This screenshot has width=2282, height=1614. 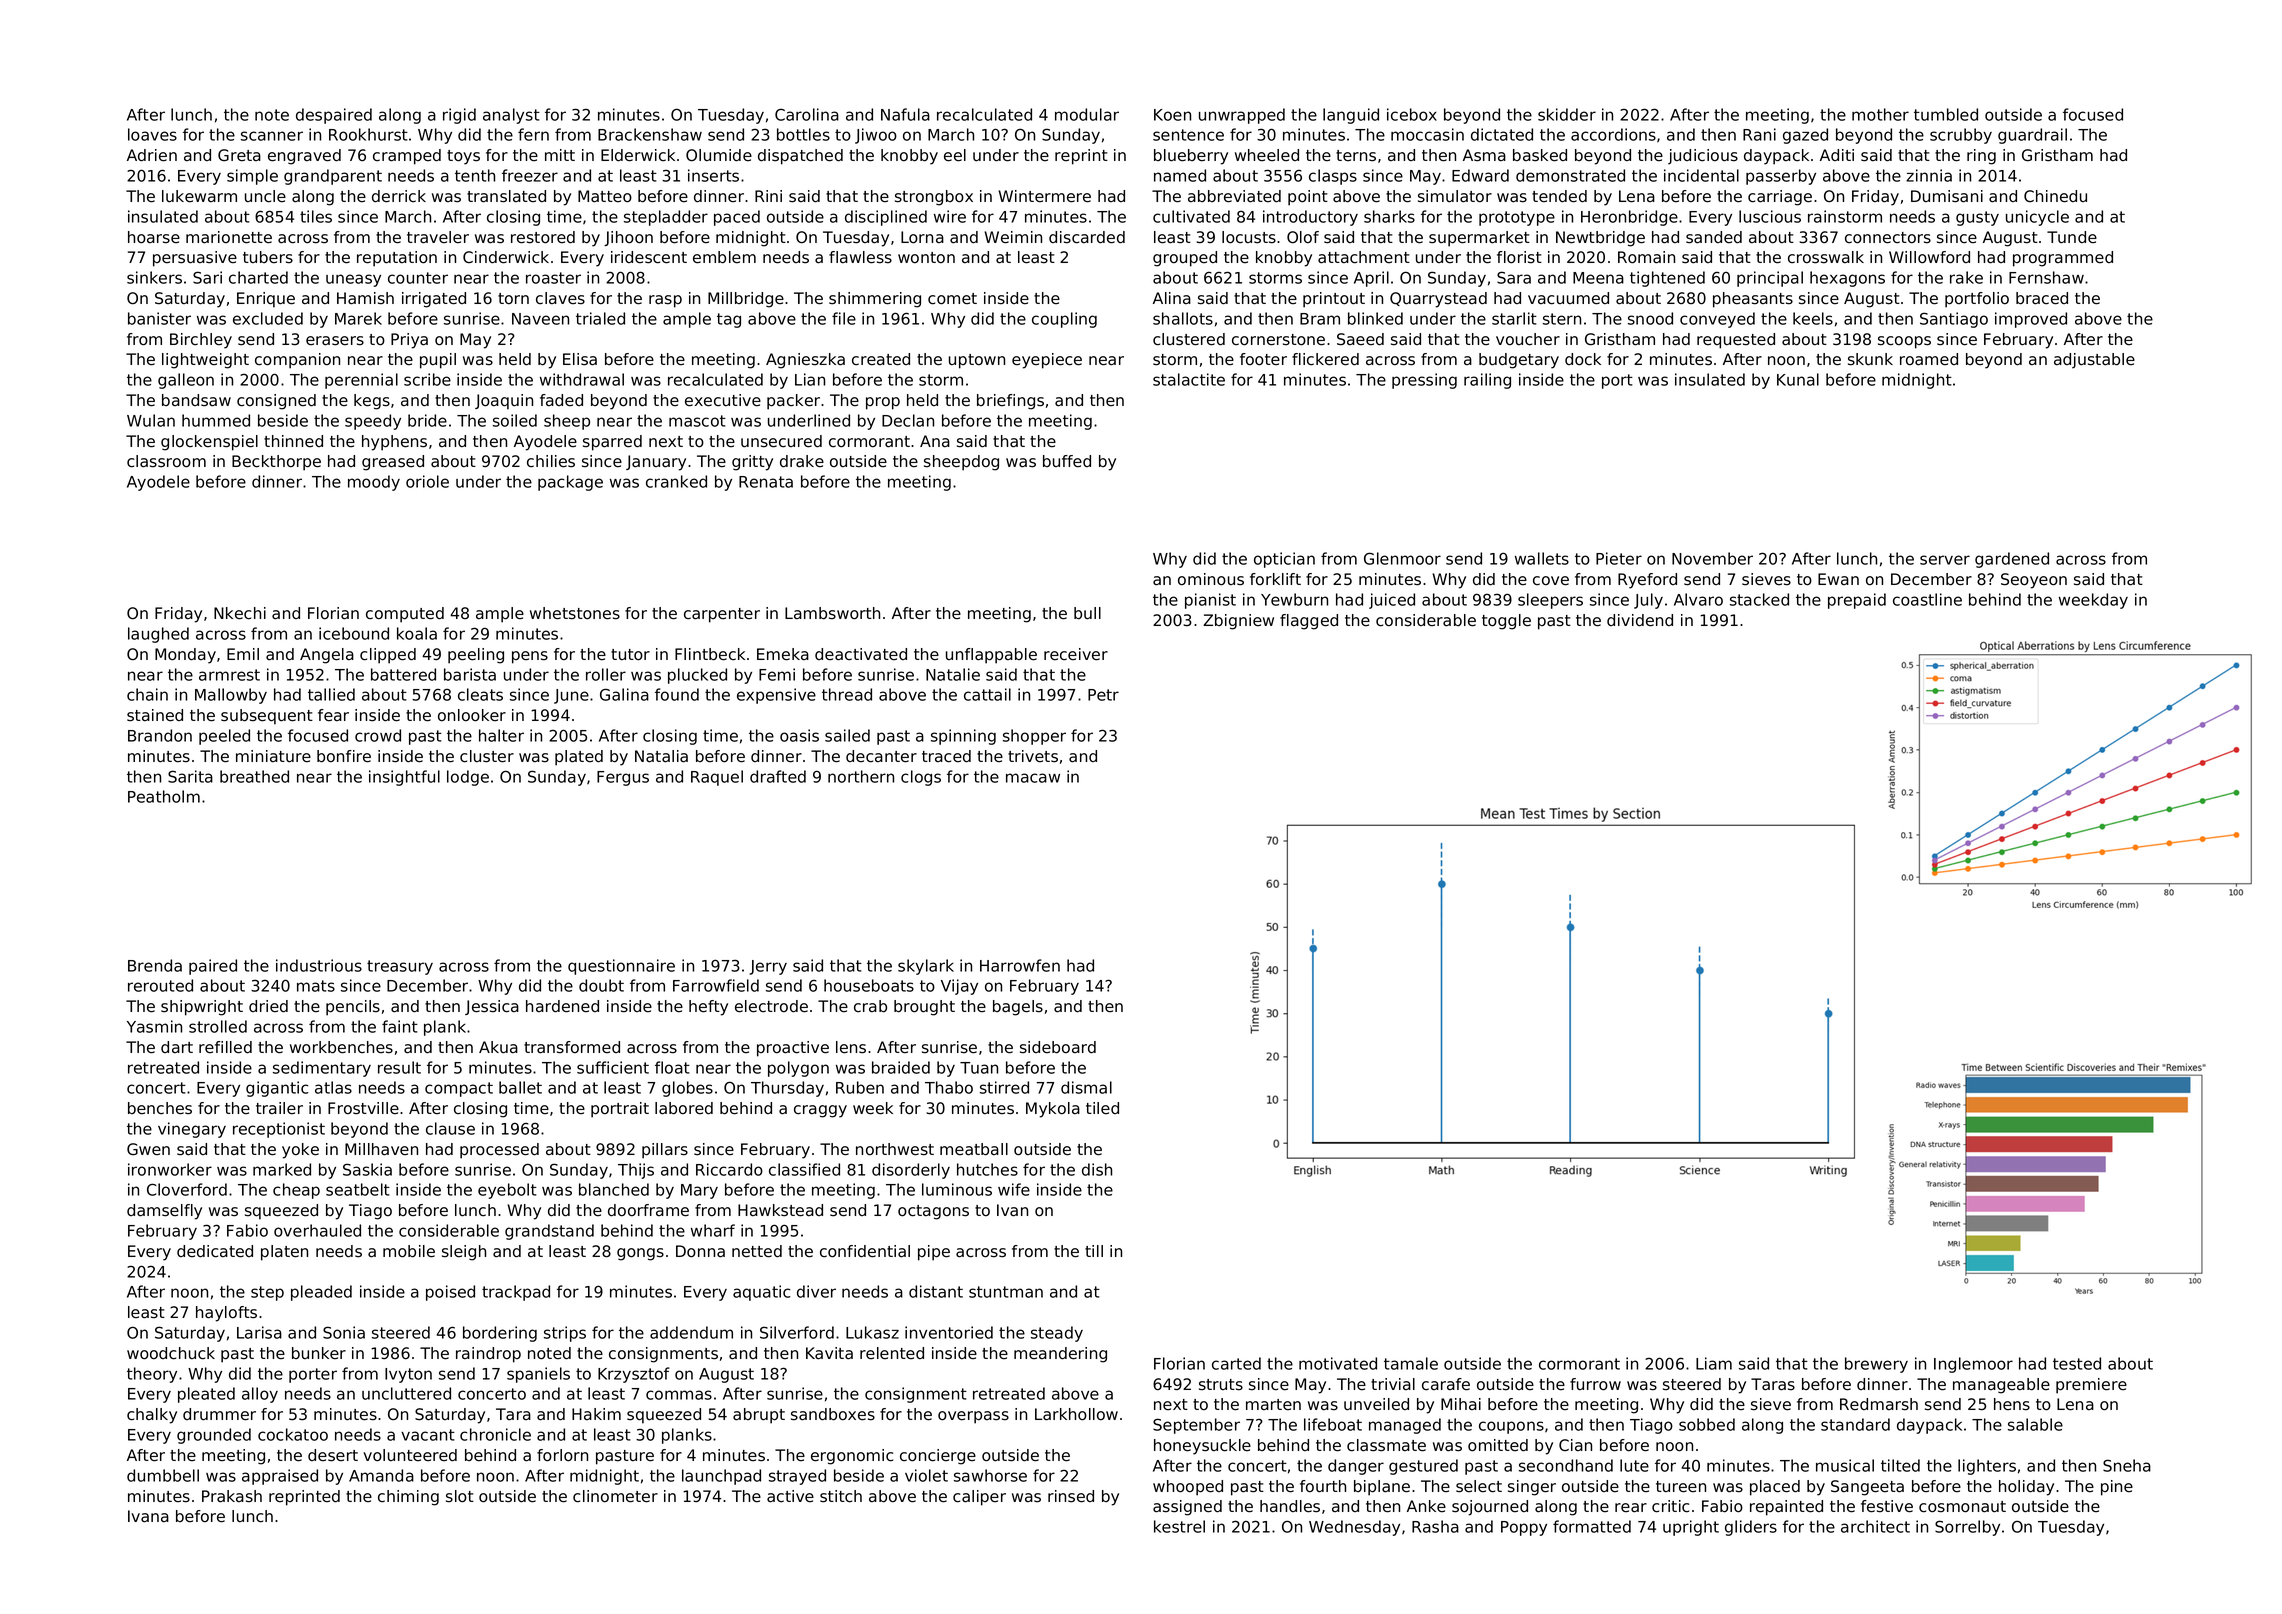 I want to click on analyst, so click(x=511, y=116).
